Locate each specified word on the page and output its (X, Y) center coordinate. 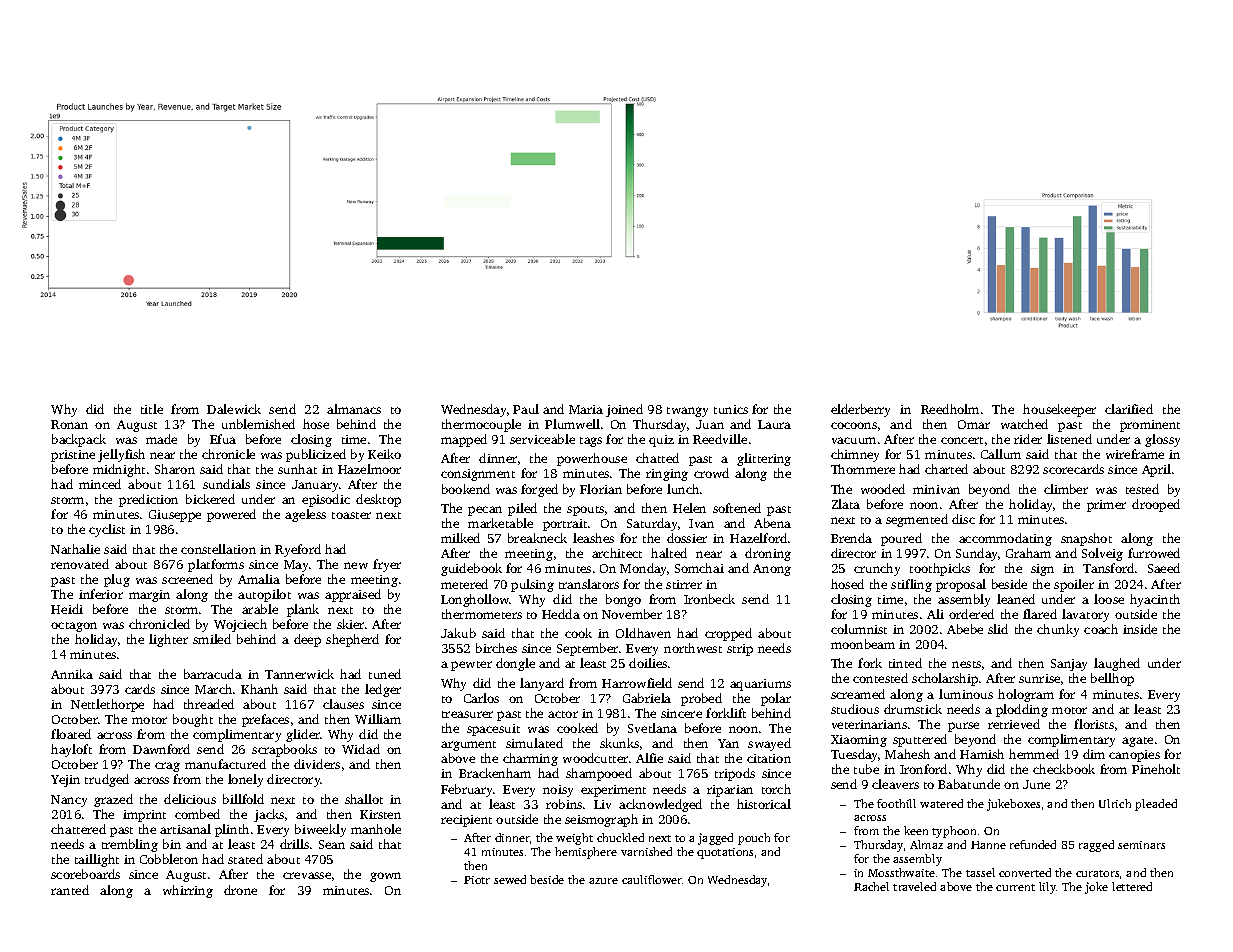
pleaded (1156, 805)
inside (1140, 629)
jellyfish (121, 455)
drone (240, 890)
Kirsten (380, 814)
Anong (772, 570)
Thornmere (863, 469)
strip (740, 650)
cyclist (107, 530)
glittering (764, 459)
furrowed (1154, 553)
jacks (269, 815)
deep (307, 640)
